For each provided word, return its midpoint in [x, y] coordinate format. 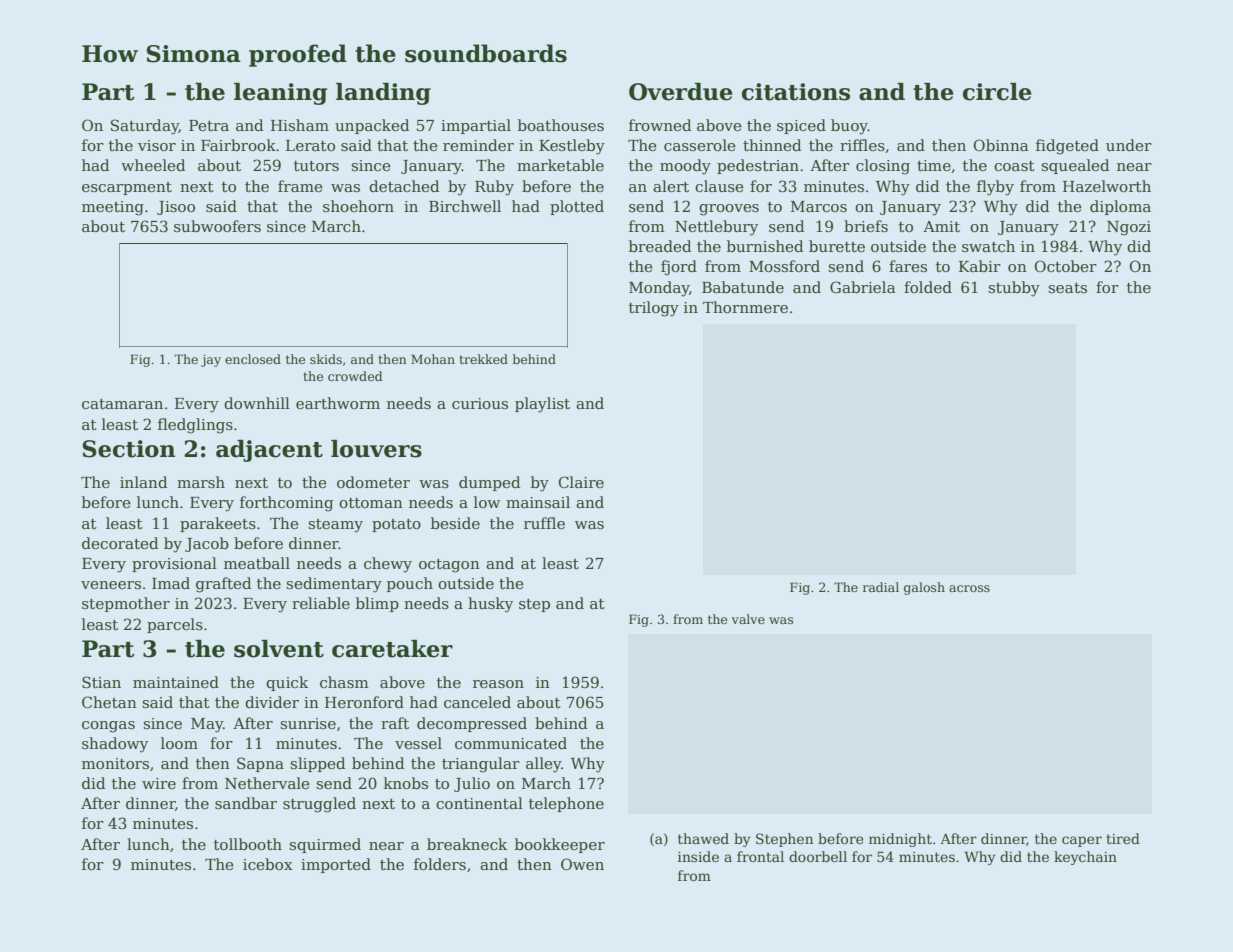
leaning [280, 94]
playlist [542, 405]
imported [336, 865]
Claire [581, 482]
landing [383, 94]
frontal [760, 856]
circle [997, 92]
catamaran [122, 404]
